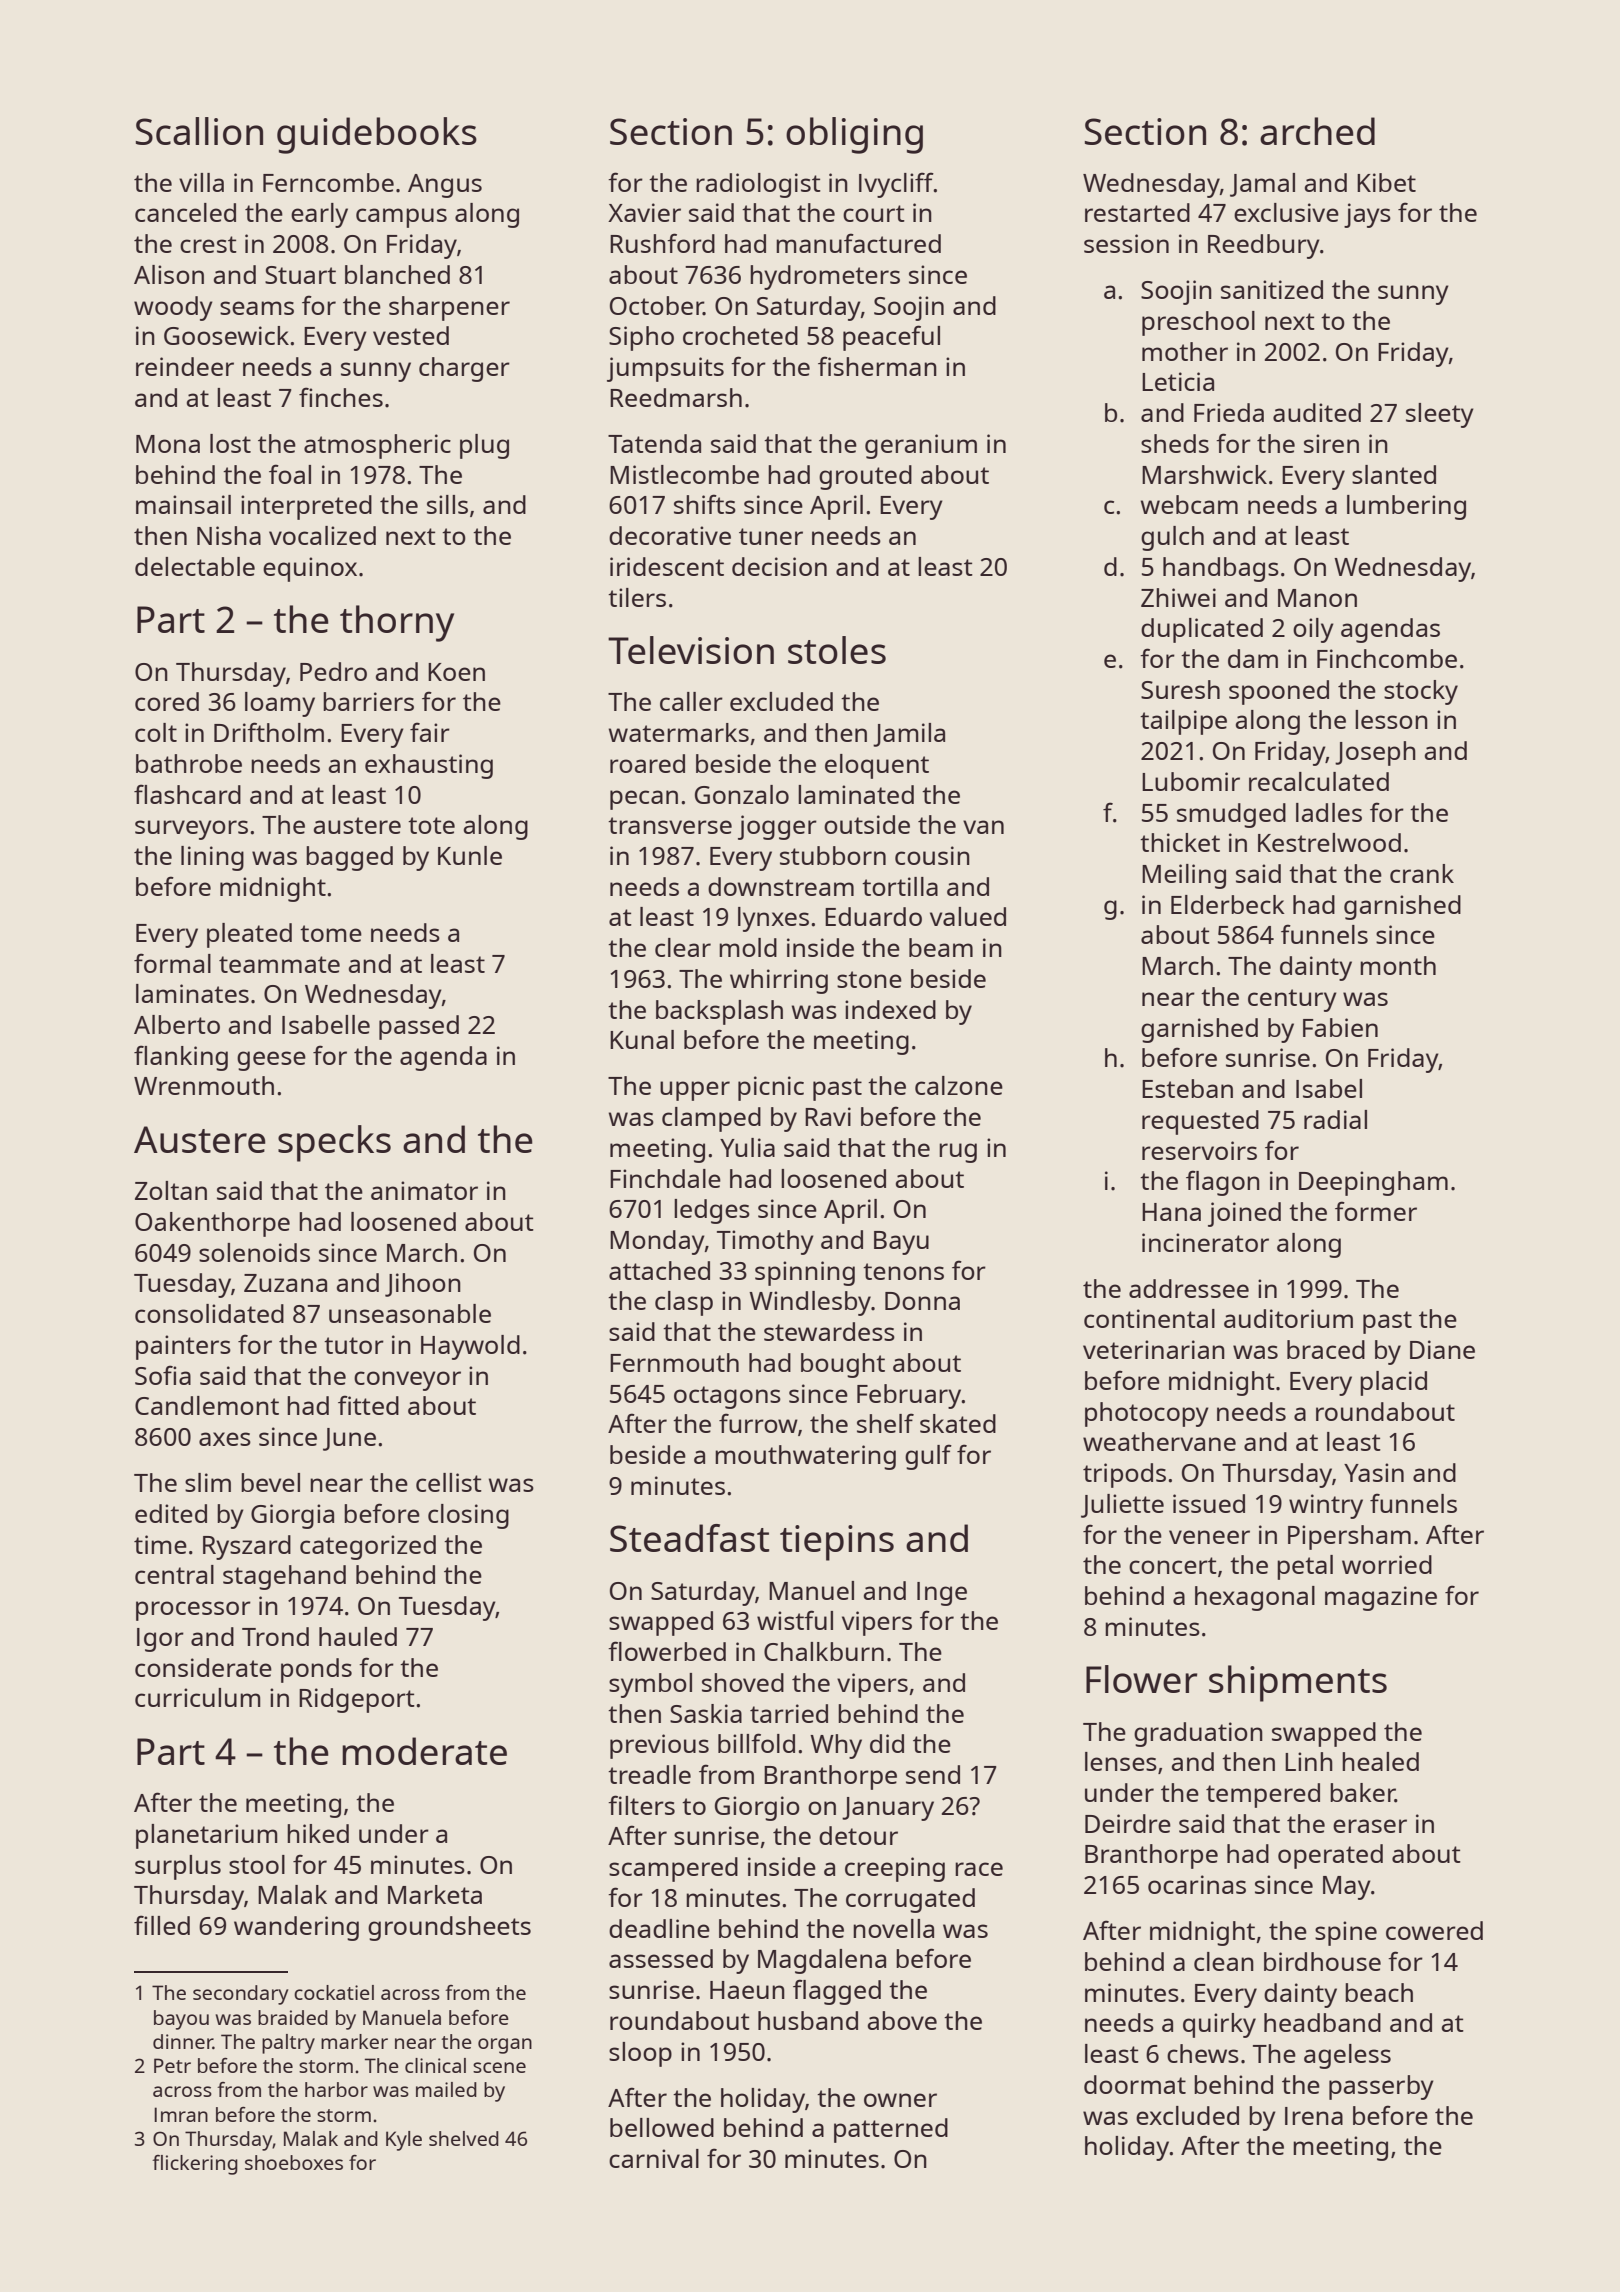  Describe the element at coordinates (1178, 597) in the image. I see `Zhiwei` at that location.
